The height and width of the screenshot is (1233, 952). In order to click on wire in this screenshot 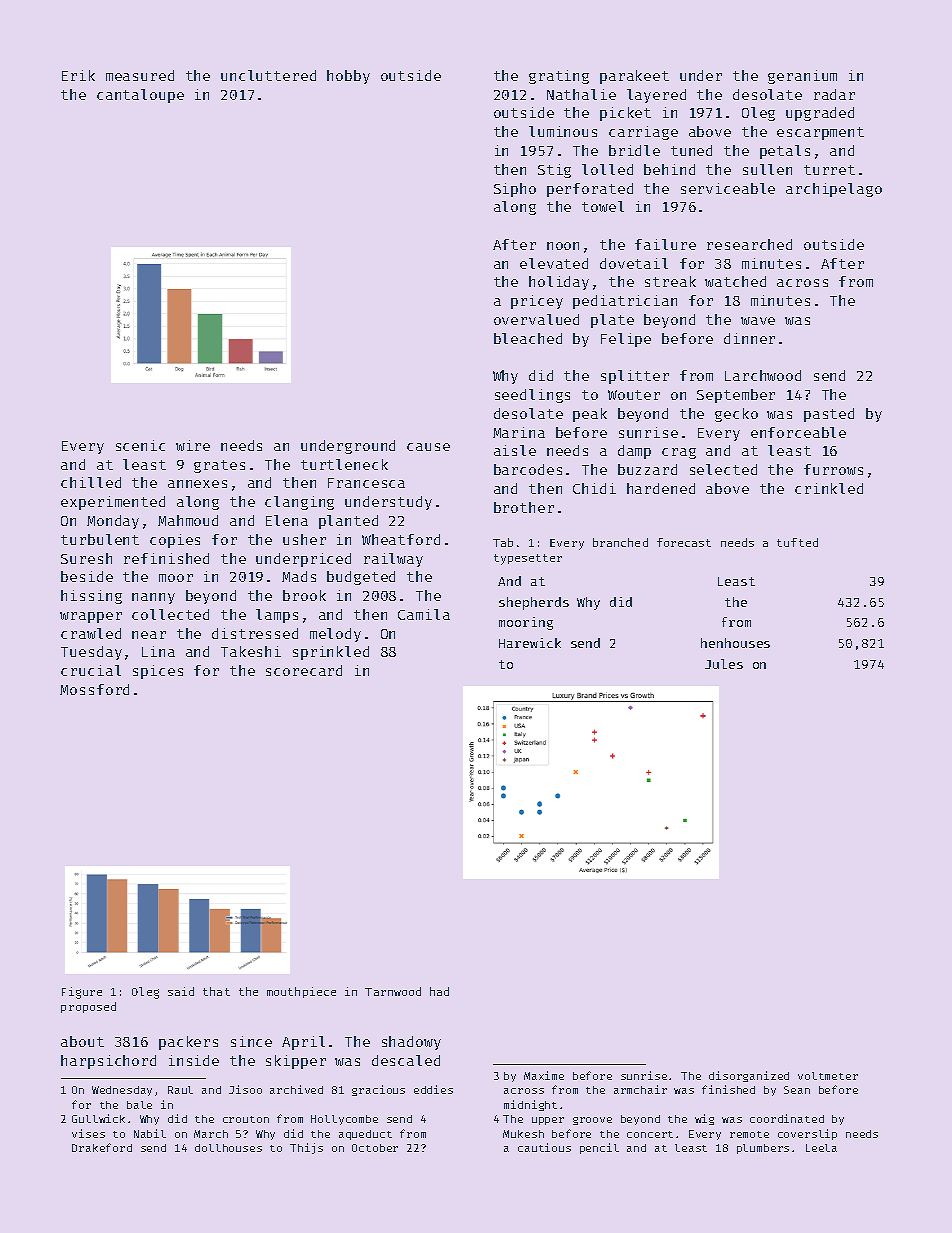, I will do `click(193, 445)`.
